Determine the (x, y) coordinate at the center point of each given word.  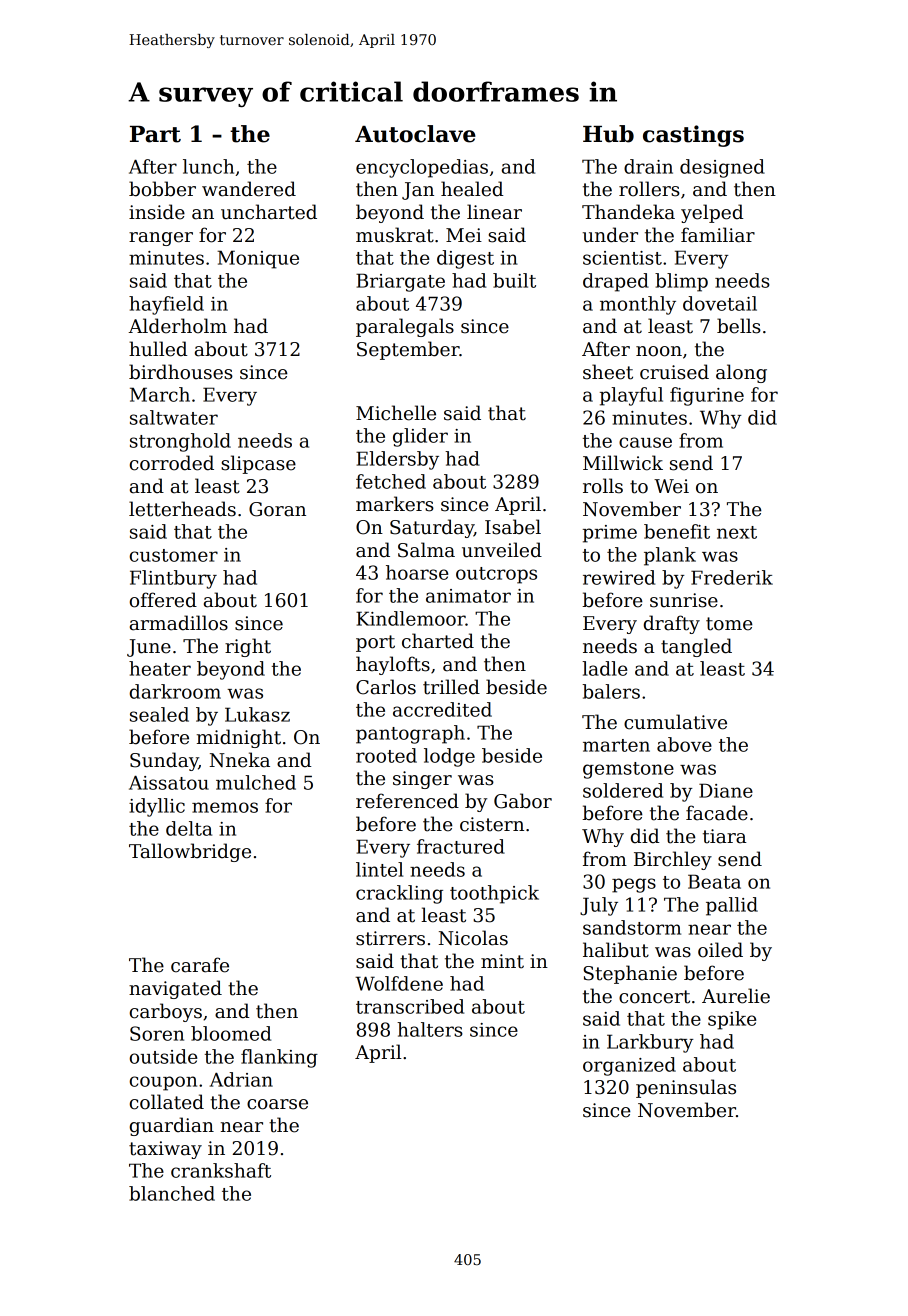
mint (502, 961)
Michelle (396, 413)
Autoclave (415, 134)
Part (155, 134)
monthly (638, 305)
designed (722, 168)
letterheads (182, 509)
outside (163, 1056)
